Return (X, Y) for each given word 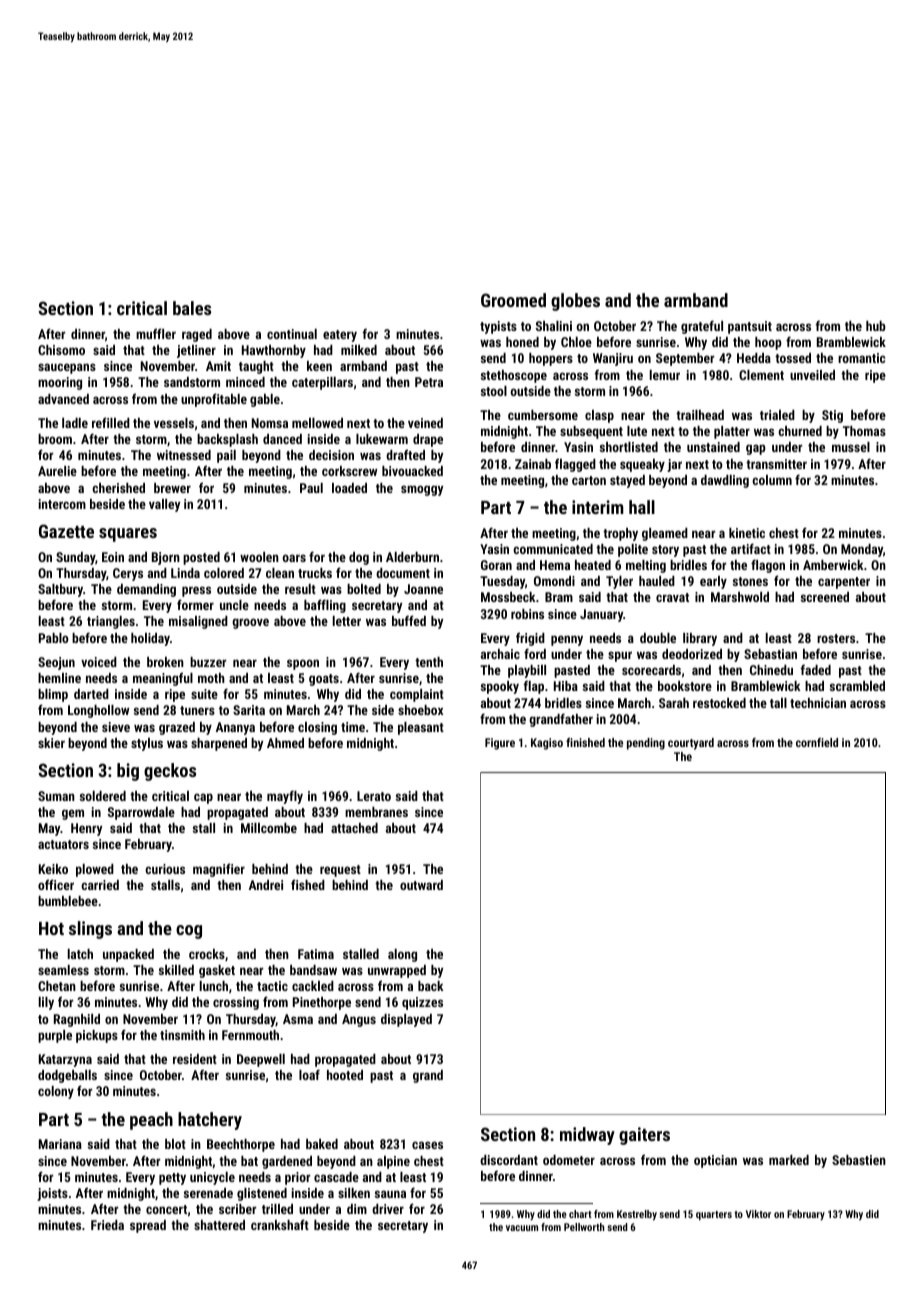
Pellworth (584, 1227)
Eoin (113, 557)
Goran (496, 565)
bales (192, 308)
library (700, 639)
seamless (63, 970)
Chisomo (61, 350)
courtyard (691, 744)
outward (421, 885)
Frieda (107, 1225)
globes (575, 302)
